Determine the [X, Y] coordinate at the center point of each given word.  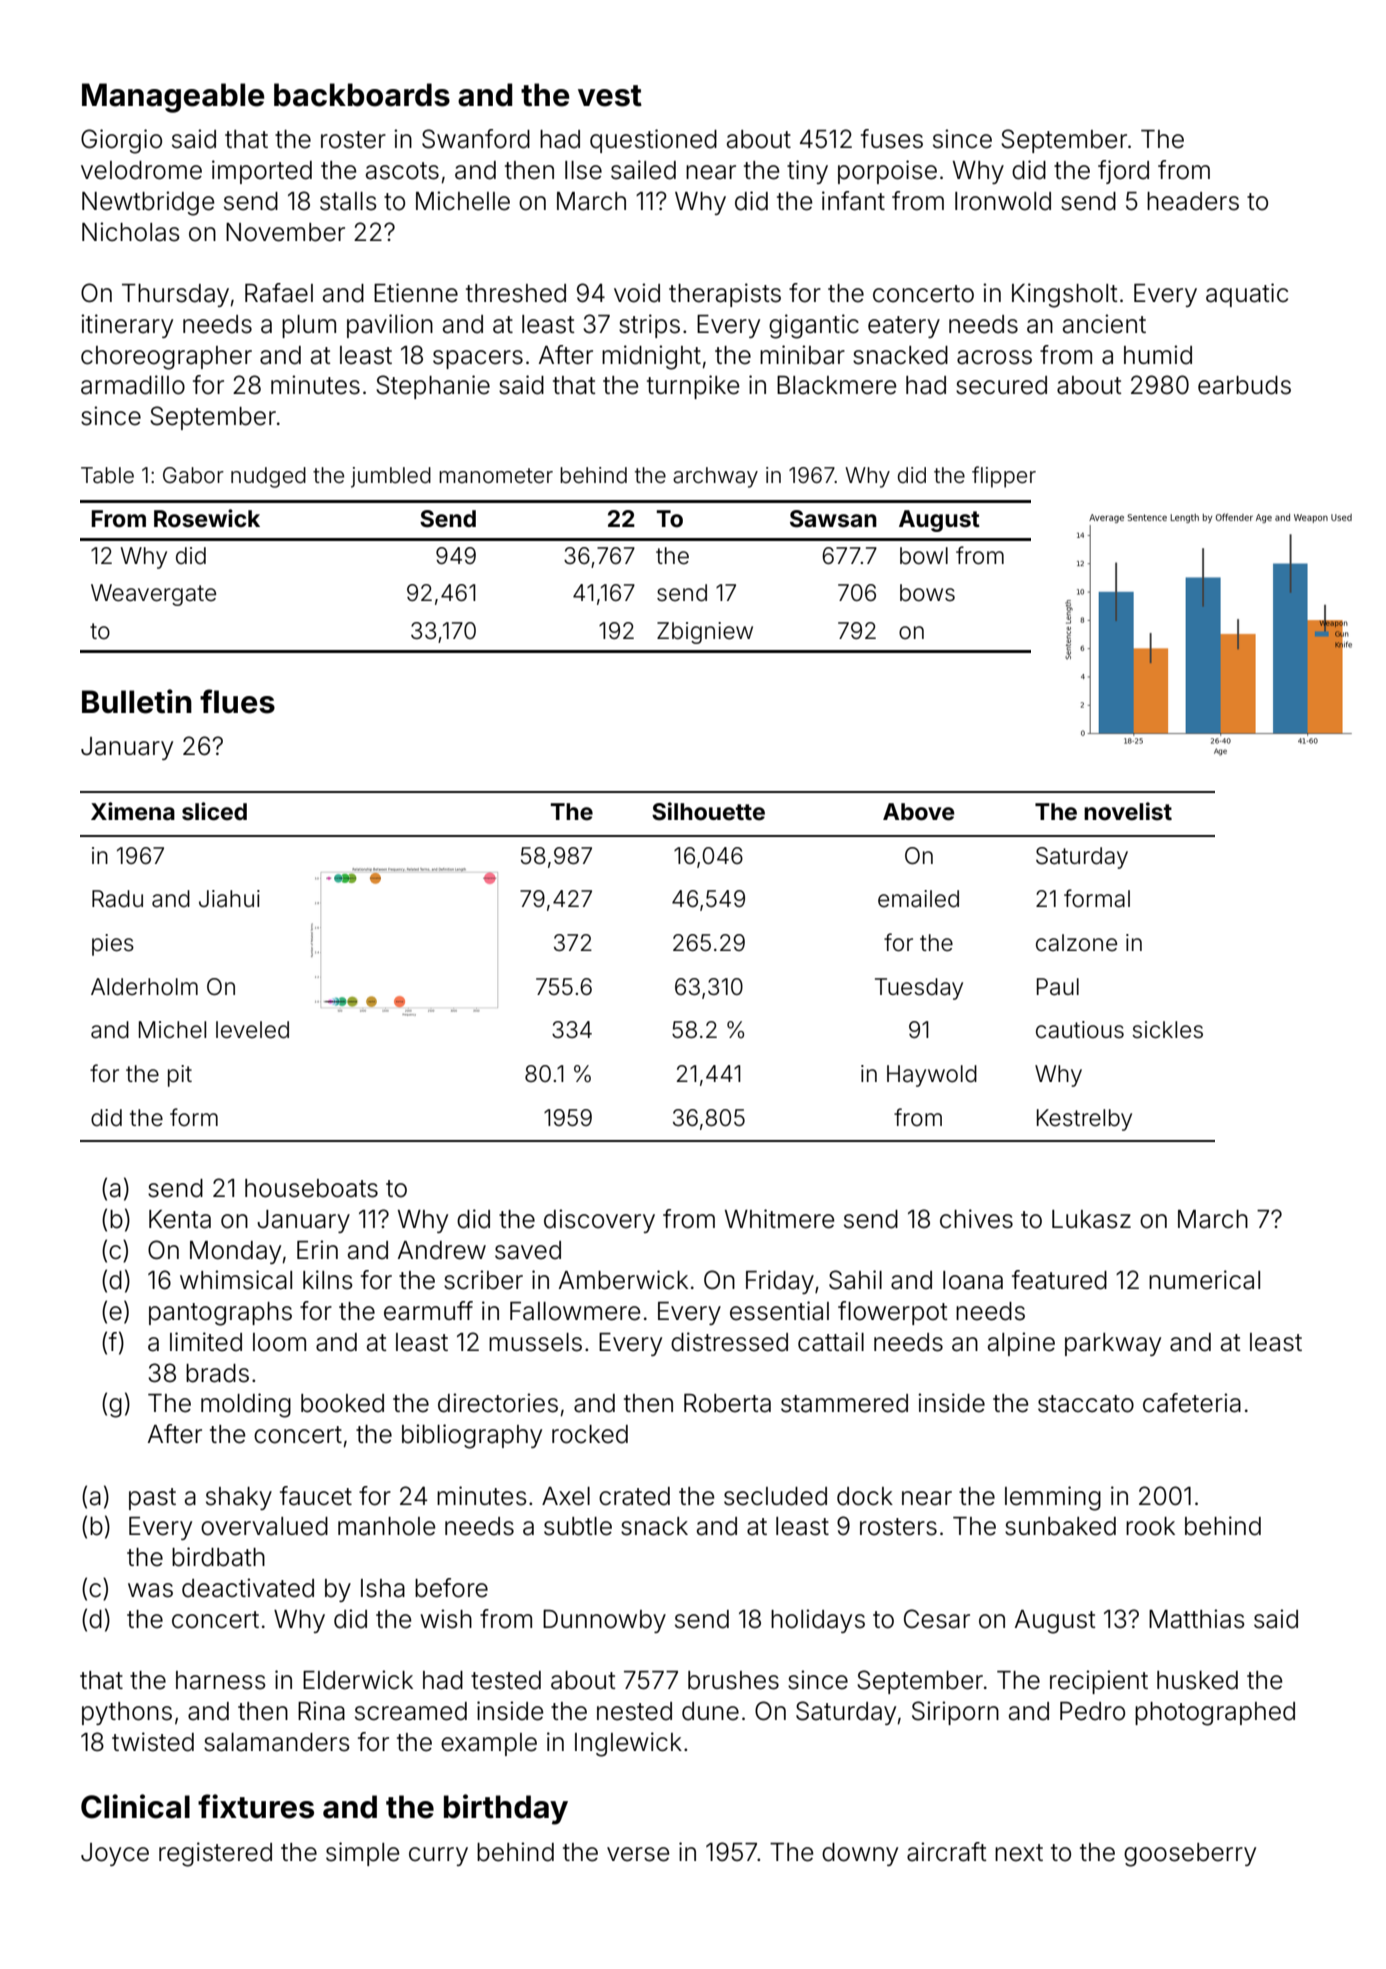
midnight [651, 357]
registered [215, 1854]
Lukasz [1091, 1219]
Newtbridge [148, 203]
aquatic [1247, 295]
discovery [599, 1221]
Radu [117, 899]
